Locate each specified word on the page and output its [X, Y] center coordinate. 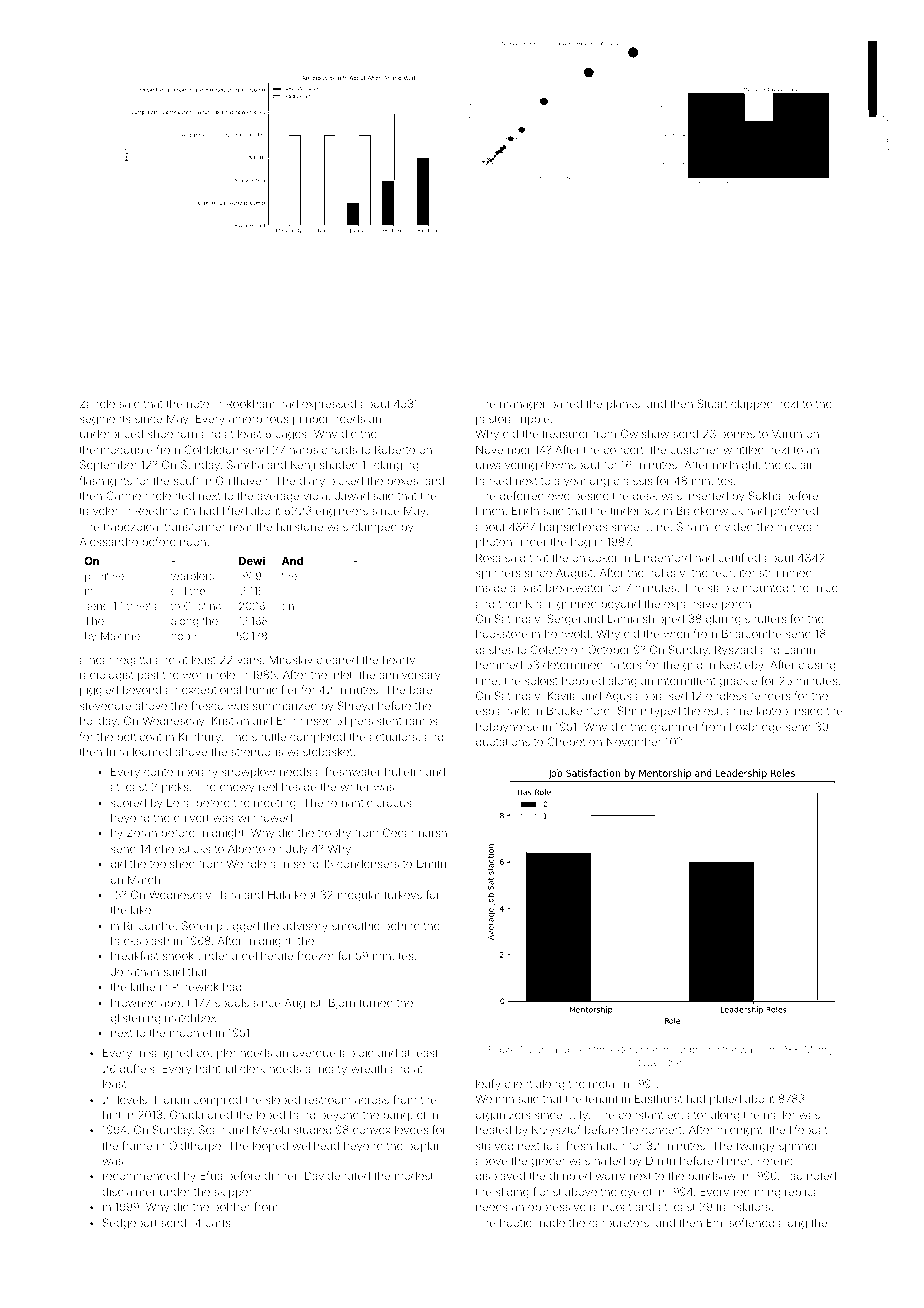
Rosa [488, 557]
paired [566, 405]
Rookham [250, 403]
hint [112, 1114]
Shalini [694, 526]
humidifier [272, 689]
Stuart [712, 403]
